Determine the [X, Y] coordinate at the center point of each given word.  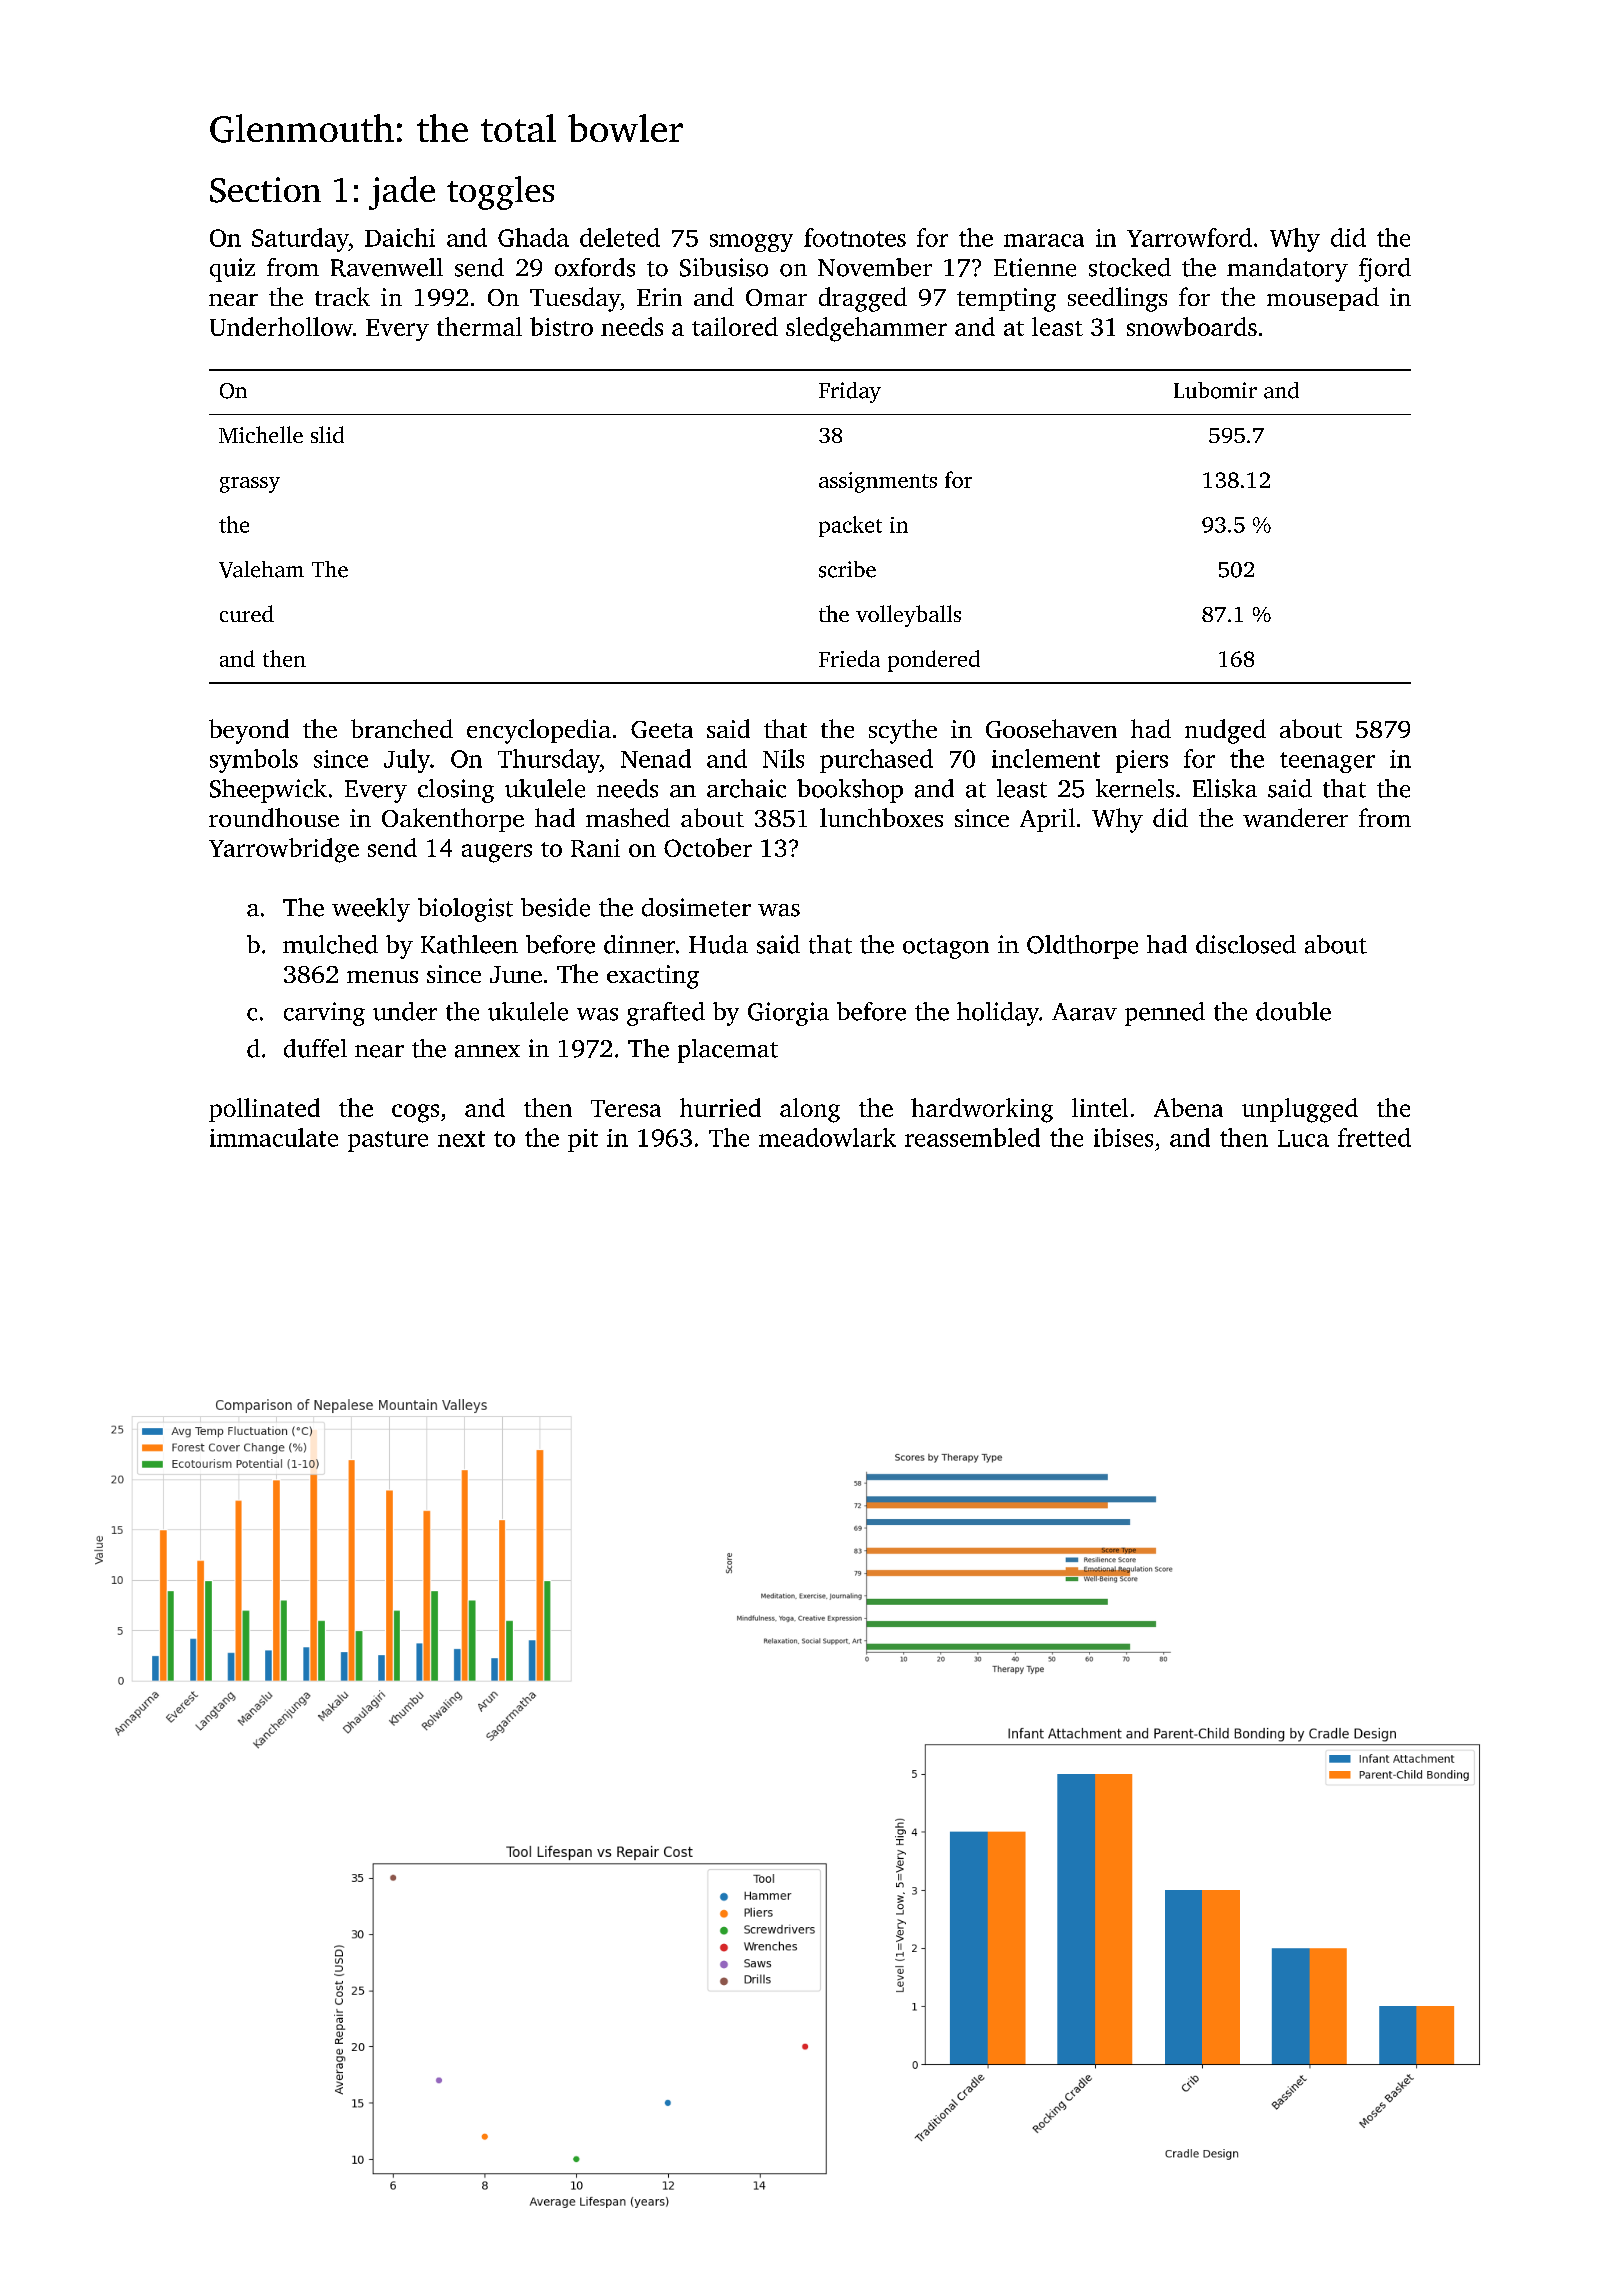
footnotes [855, 237]
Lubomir [1215, 390]
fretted [1374, 1137]
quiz [232, 270]
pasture [388, 1141]
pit [583, 1140]
